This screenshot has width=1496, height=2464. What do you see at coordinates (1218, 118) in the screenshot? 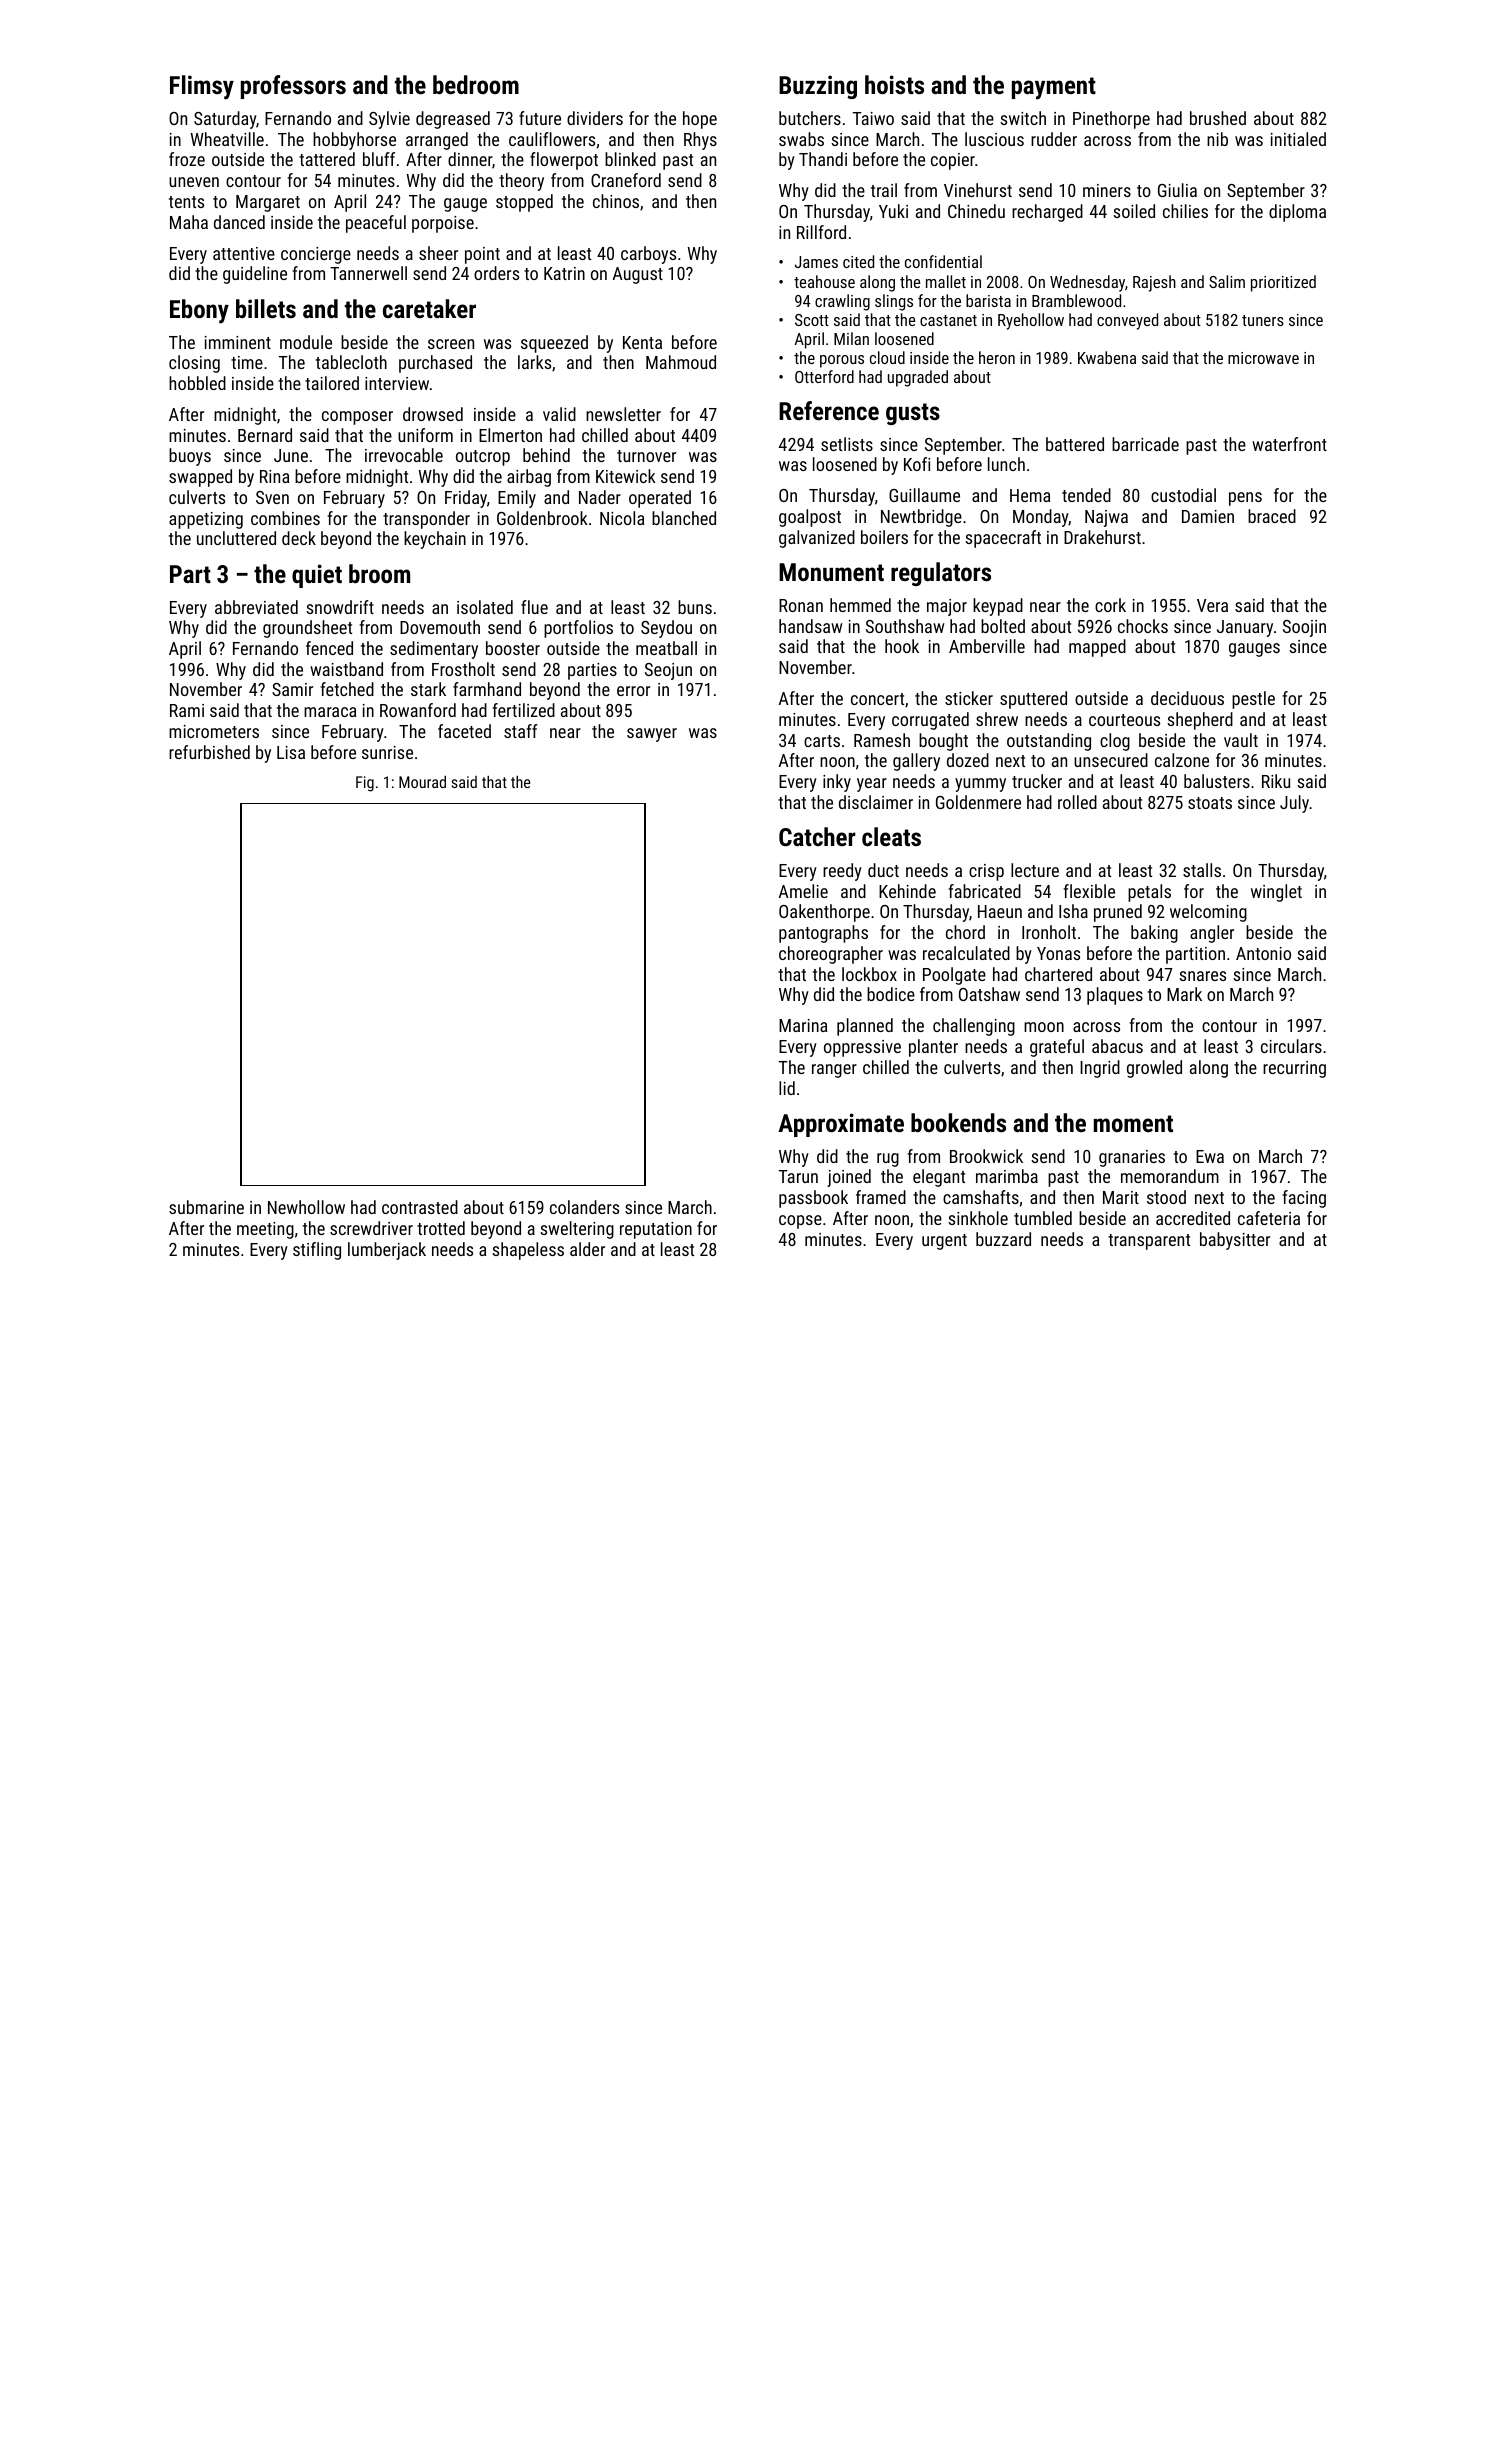
I see `brushed` at bounding box center [1218, 118].
